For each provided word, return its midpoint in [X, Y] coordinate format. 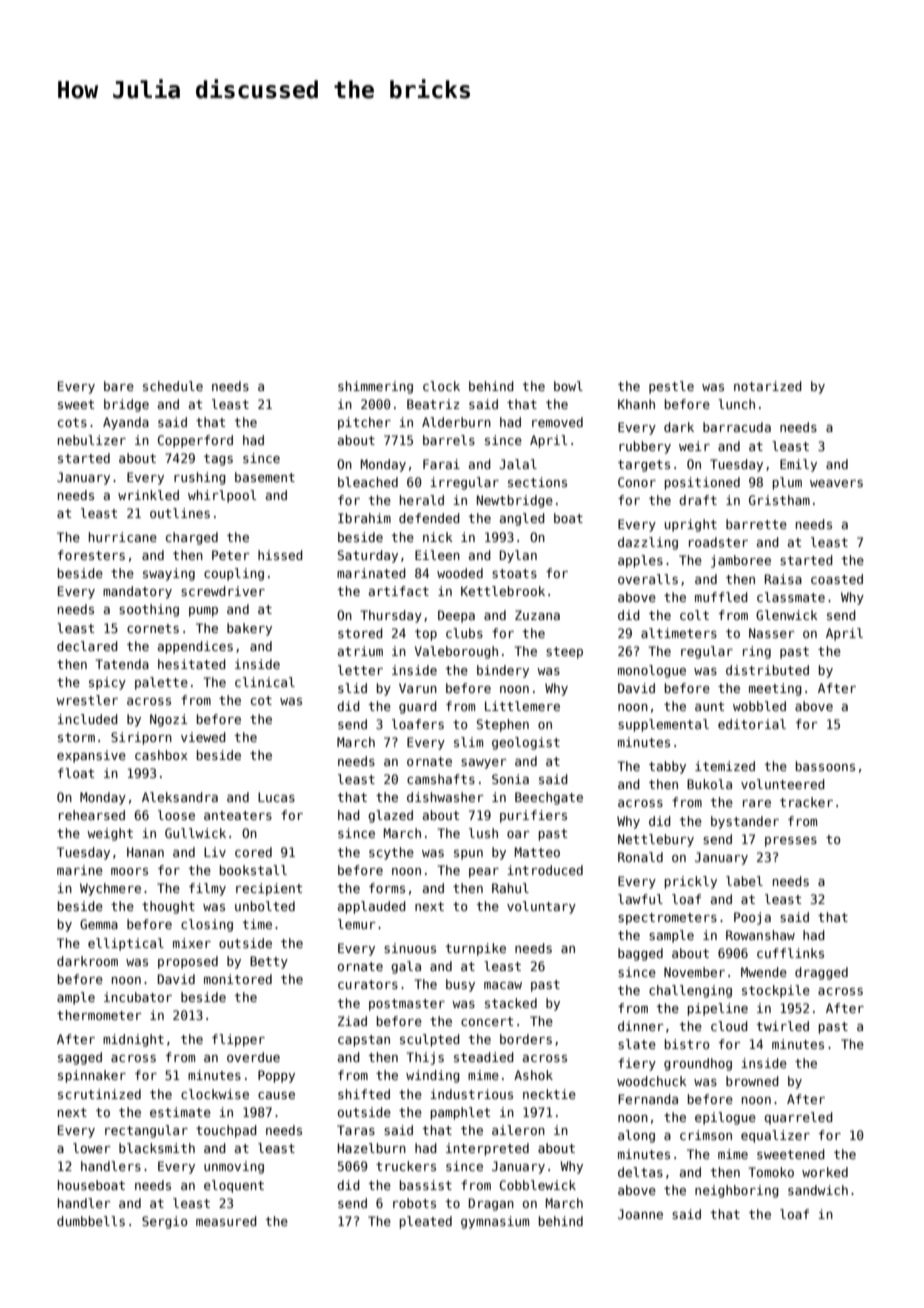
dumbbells [91, 1221]
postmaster [407, 1005]
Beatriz [433, 404]
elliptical [126, 944]
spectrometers [667, 919]
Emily [798, 465]
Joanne [640, 1214]
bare [119, 386]
